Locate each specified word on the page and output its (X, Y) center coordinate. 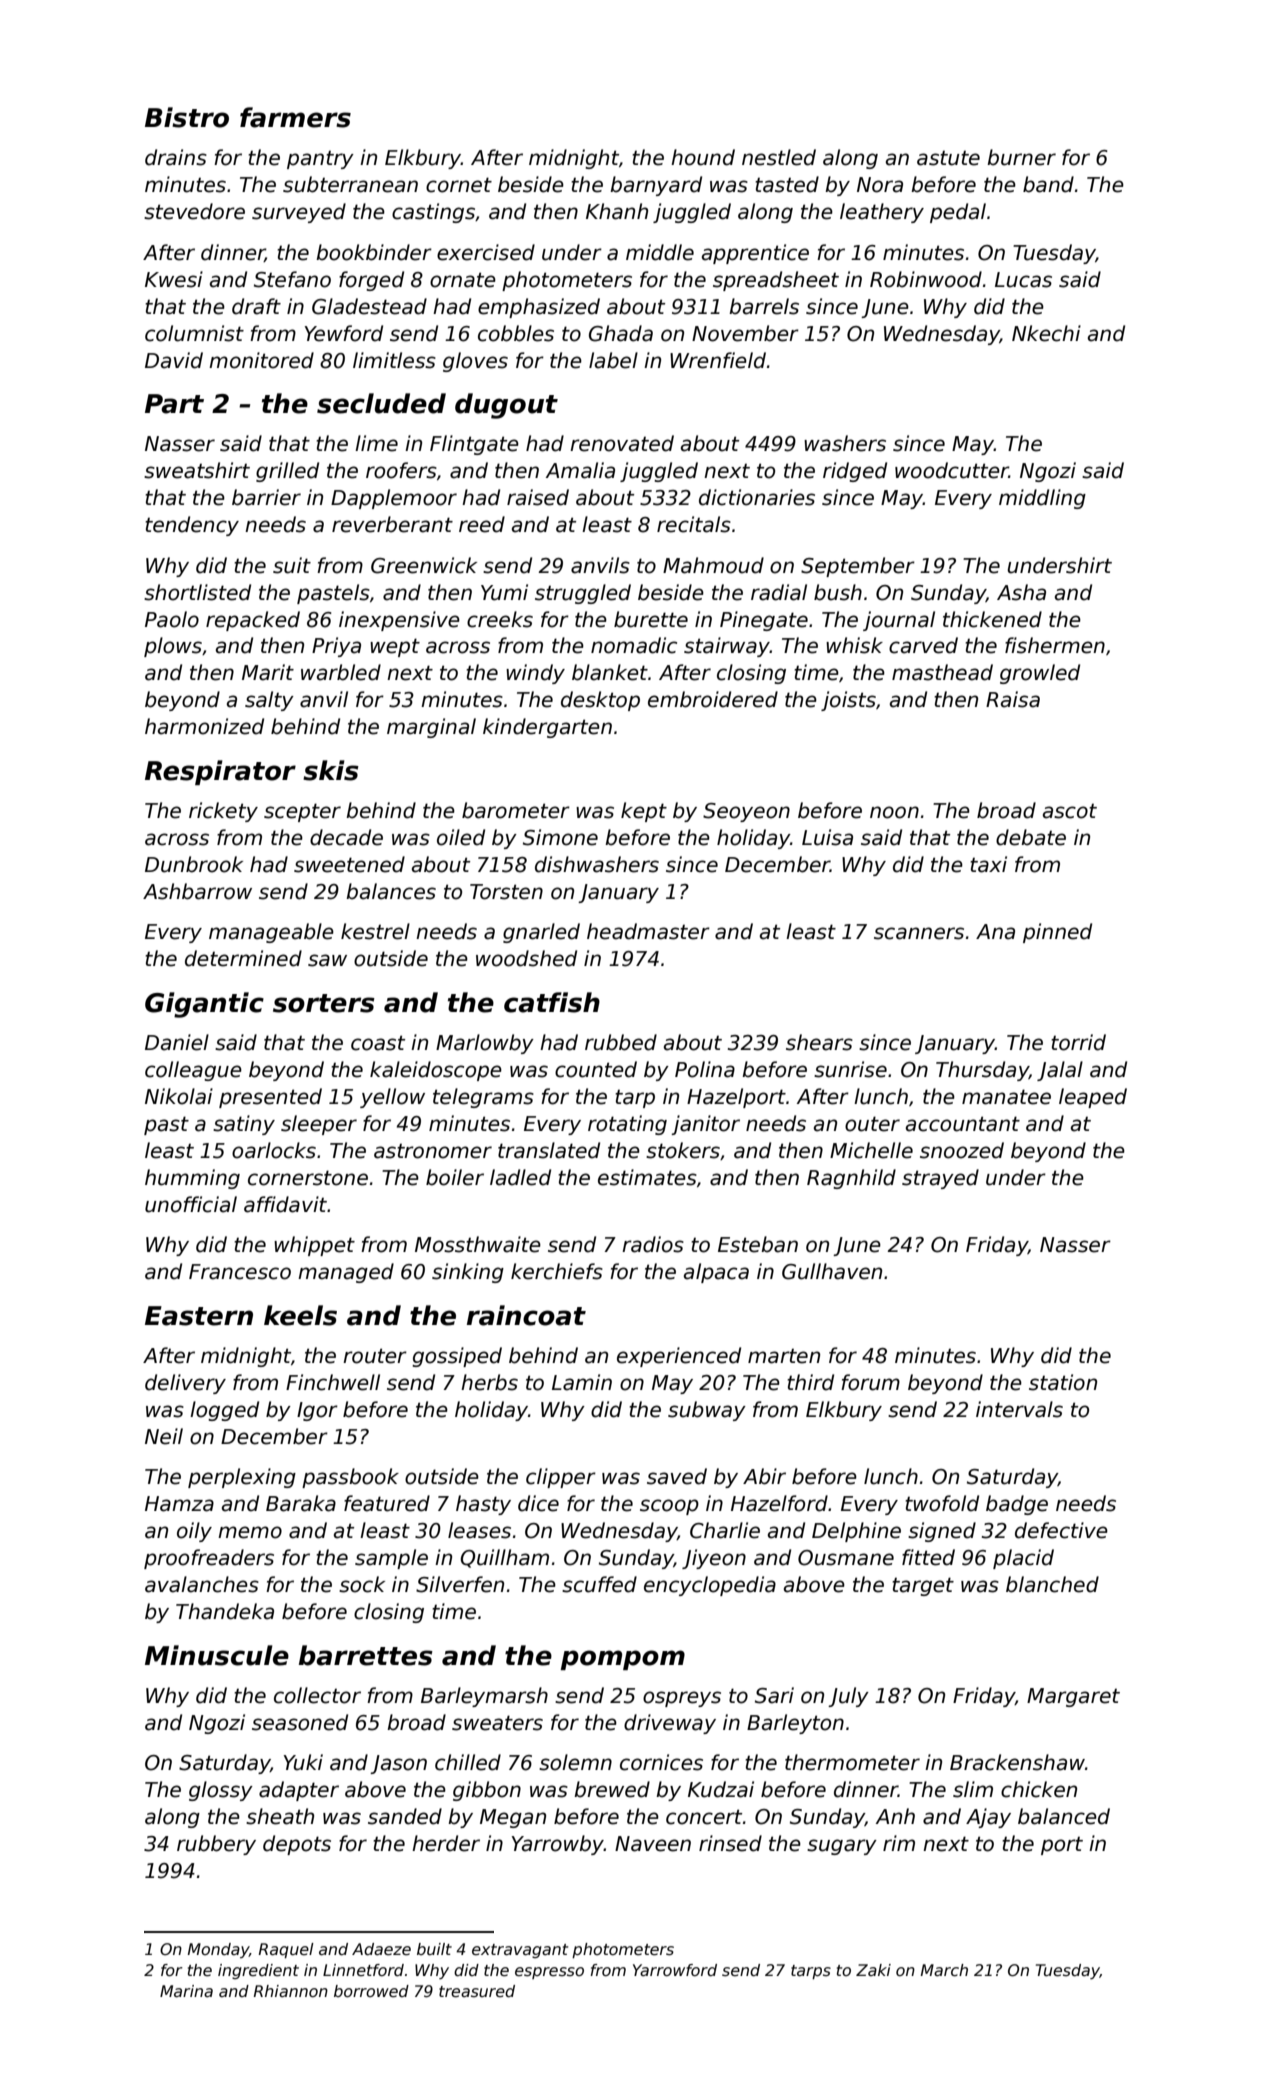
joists (848, 701)
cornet (459, 185)
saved (677, 1476)
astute (948, 158)
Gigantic (204, 1005)
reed (482, 524)
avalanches (202, 1584)
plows (173, 647)
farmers (295, 117)
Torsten (506, 892)
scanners (919, 933)
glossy (221, 1791)
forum (870, 1382)
